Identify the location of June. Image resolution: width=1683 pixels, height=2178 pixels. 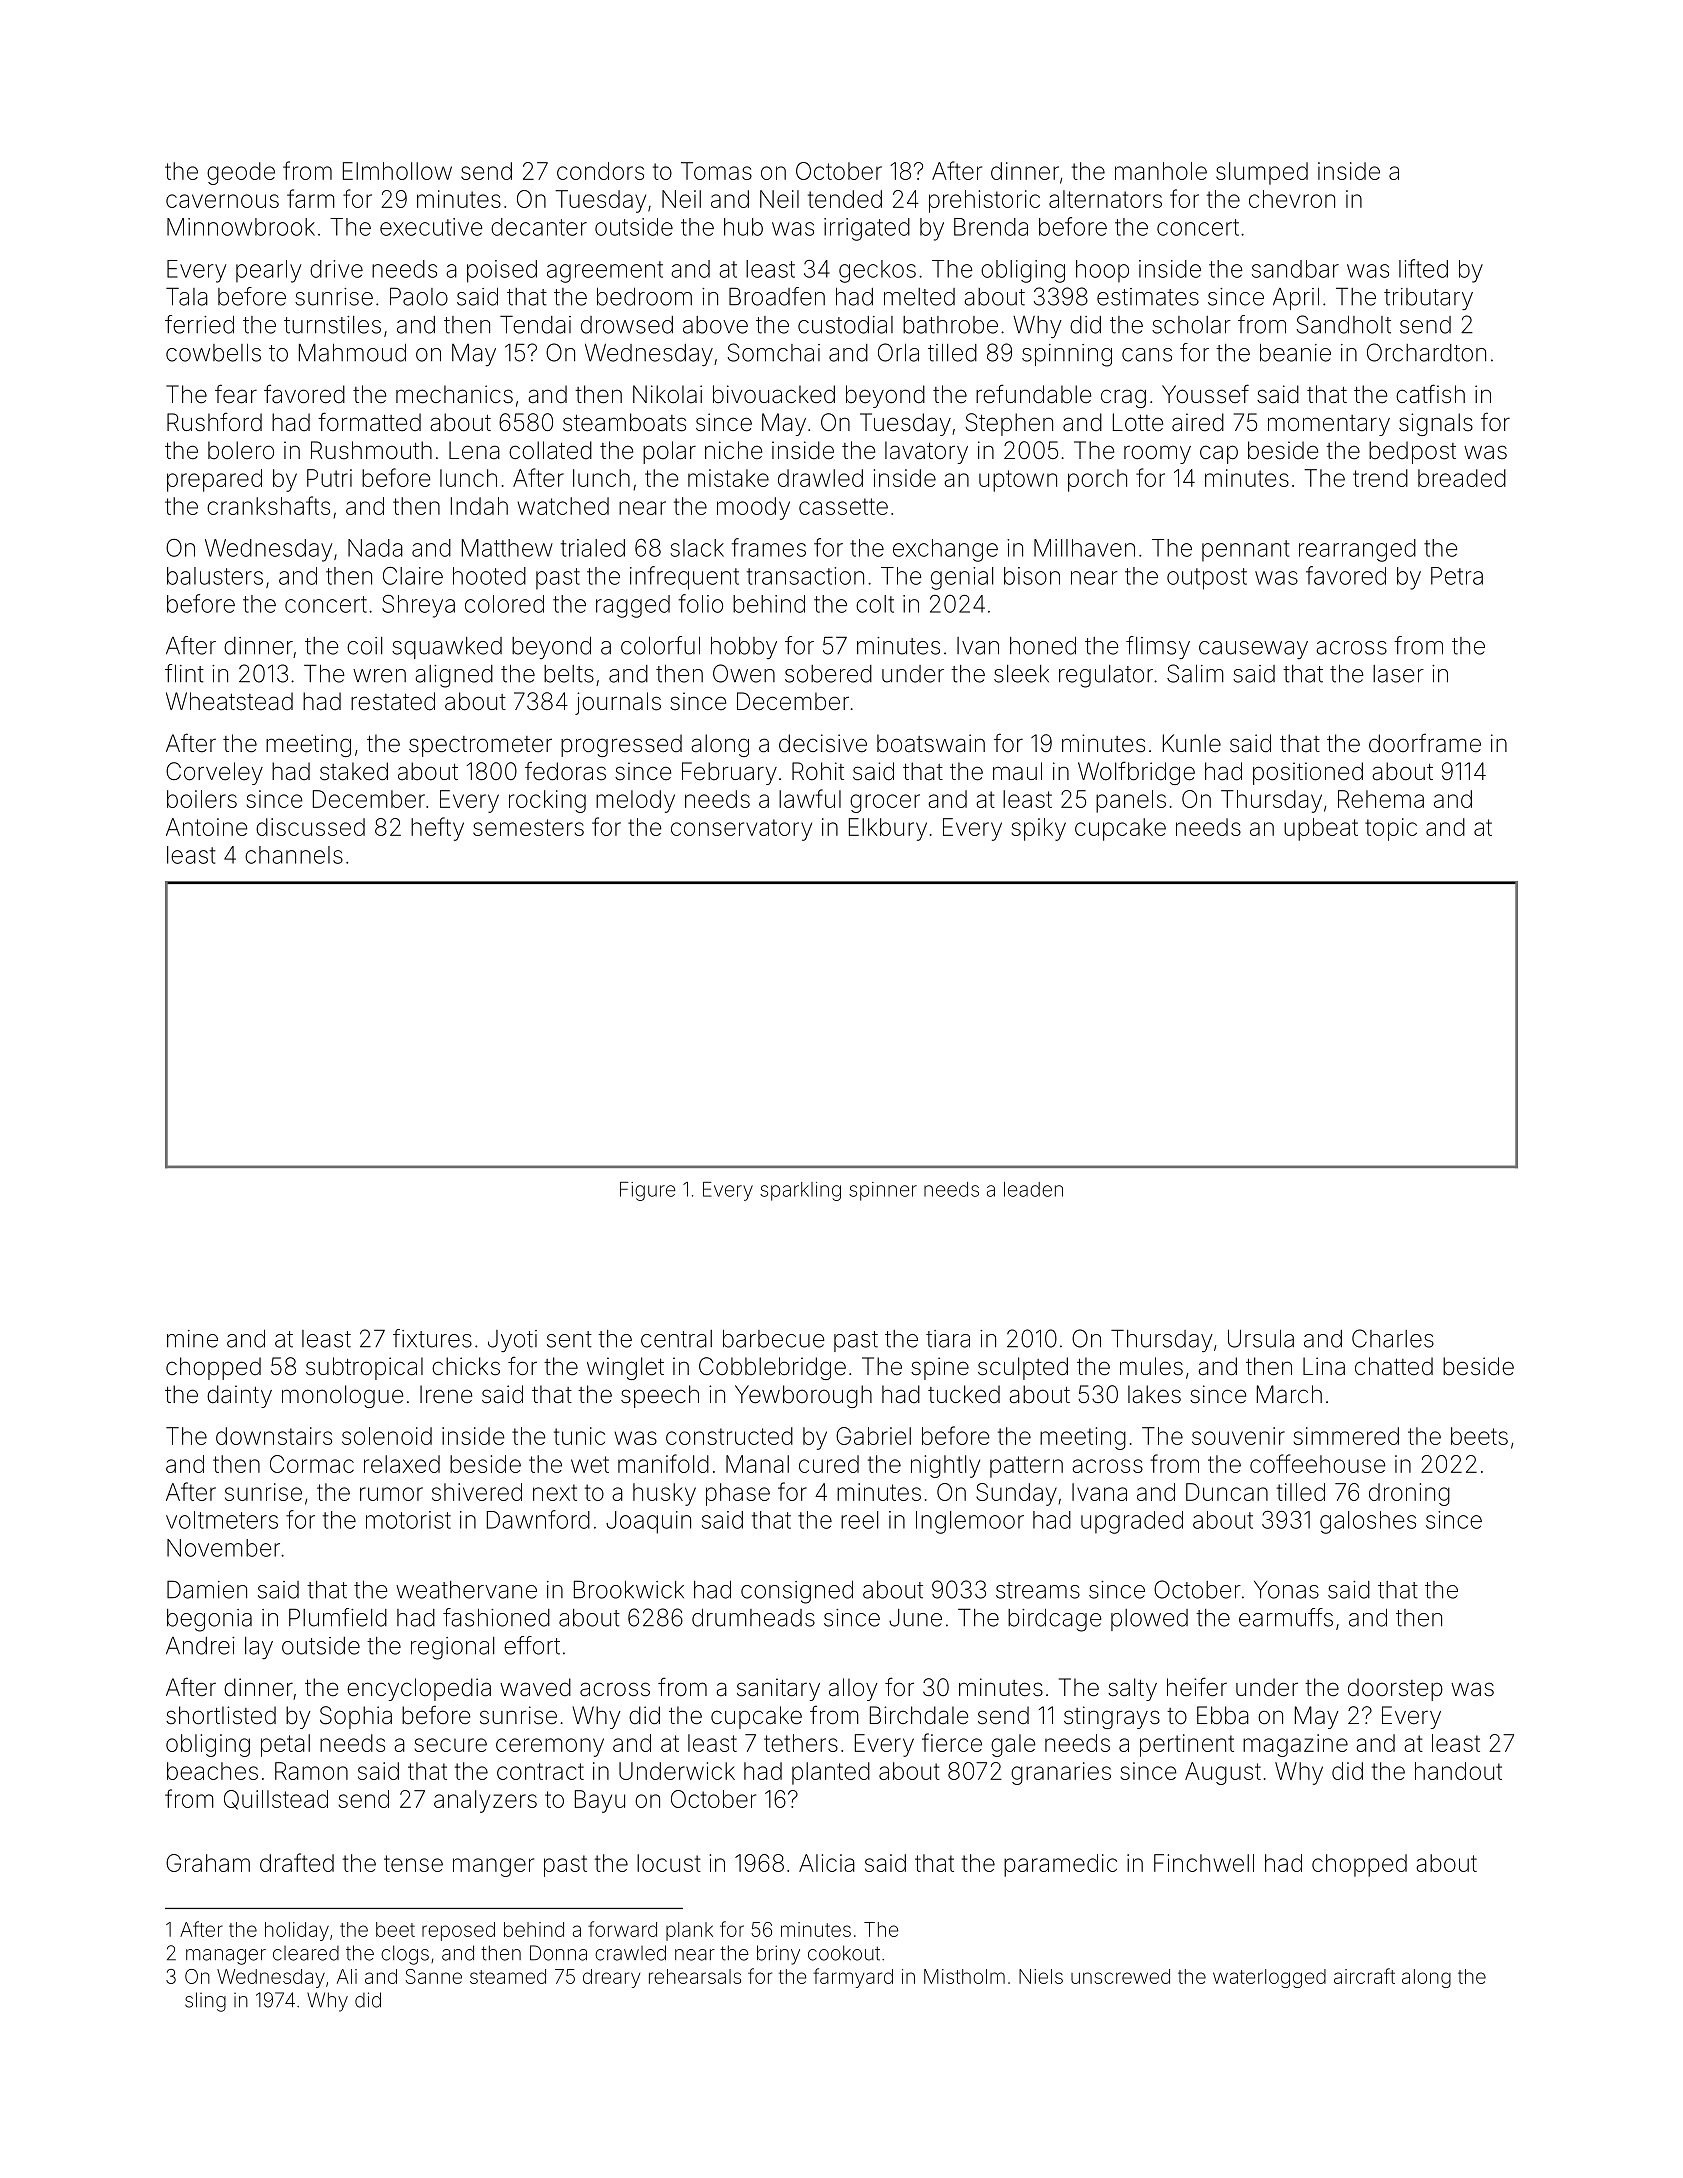
(915, 1618).
